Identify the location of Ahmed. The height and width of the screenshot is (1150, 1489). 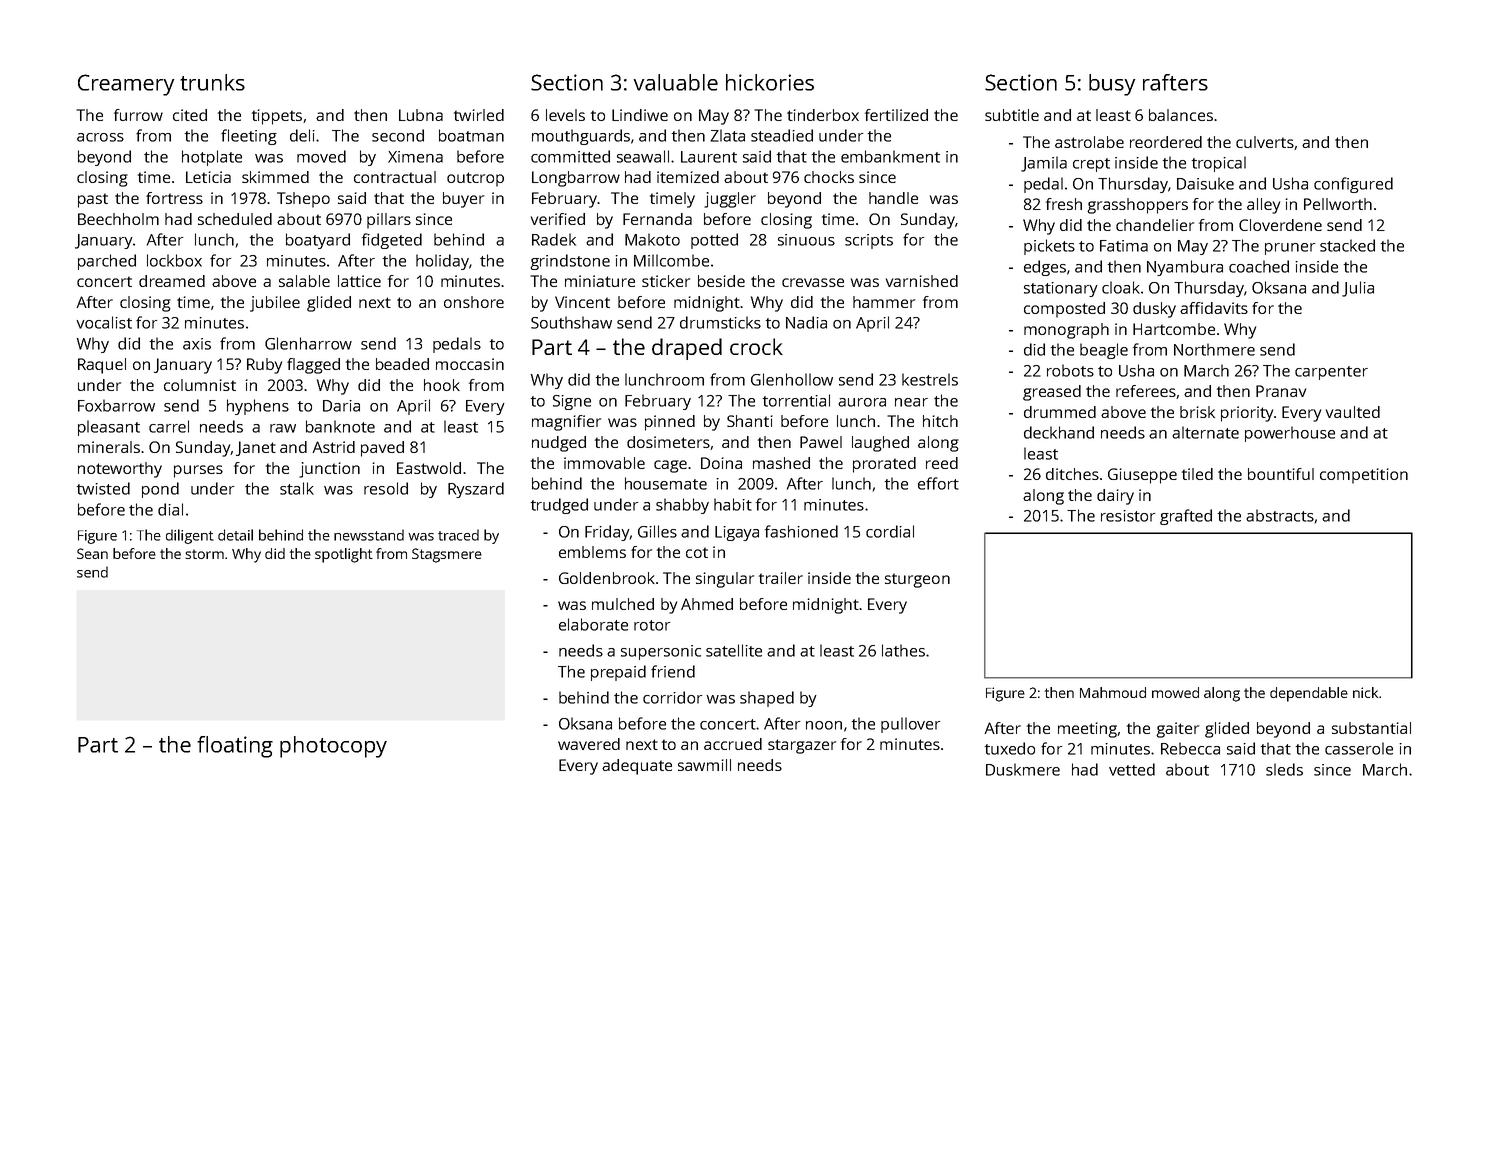
(707, 604).
